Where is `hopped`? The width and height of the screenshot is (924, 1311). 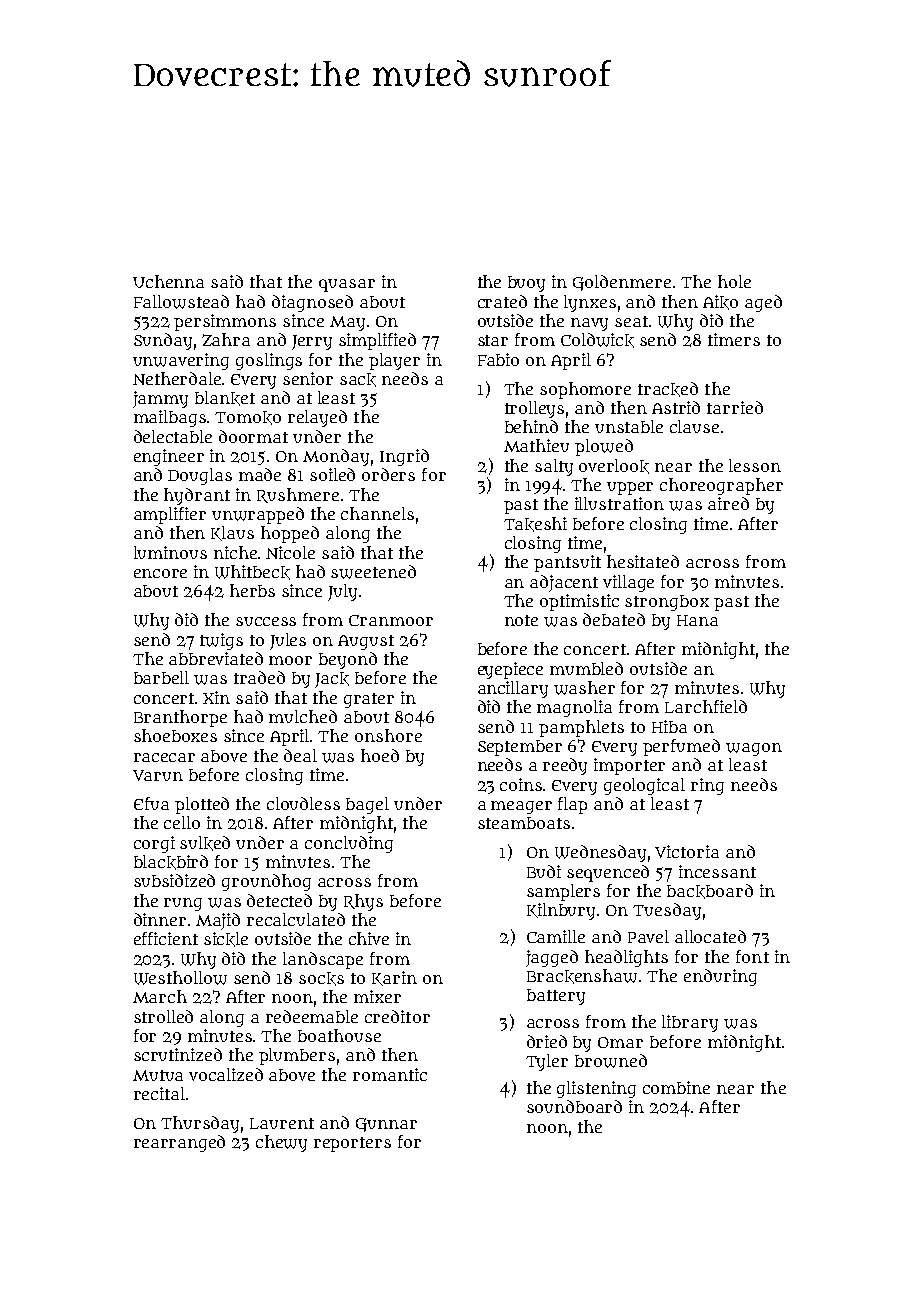
hopped is located at coordinates (290, 534).
